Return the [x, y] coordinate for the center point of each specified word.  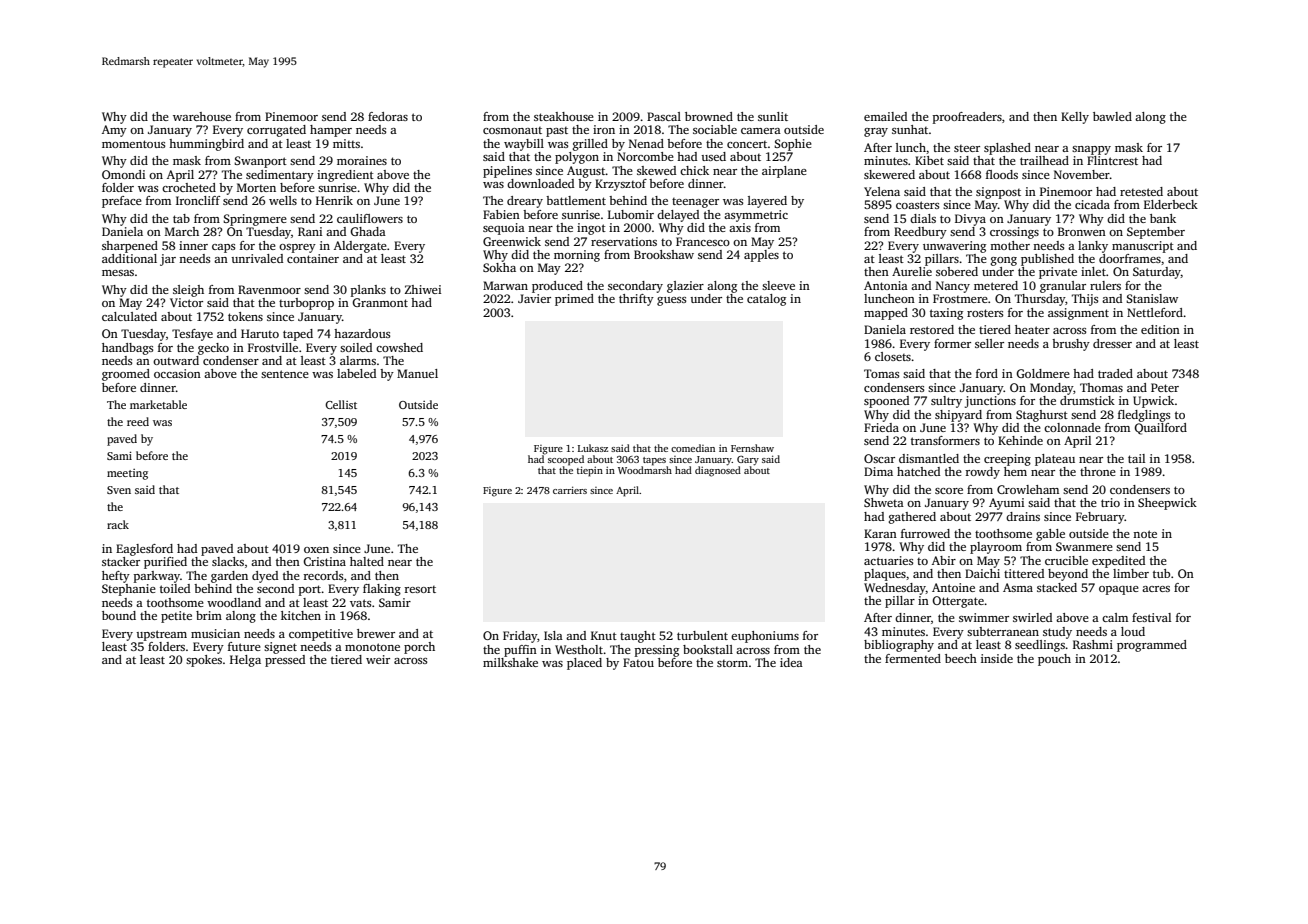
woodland [234, 602]
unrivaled [257, 258]
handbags [127, 349]
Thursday [1040, 300]
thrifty [636, 300]
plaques [885, 575]
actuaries [888, 560]
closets [893, 356]
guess [671, 301]
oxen [316, 550]
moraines [362, 160]
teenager [695, 203]
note [1145, 534]
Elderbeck [1171, 204]
